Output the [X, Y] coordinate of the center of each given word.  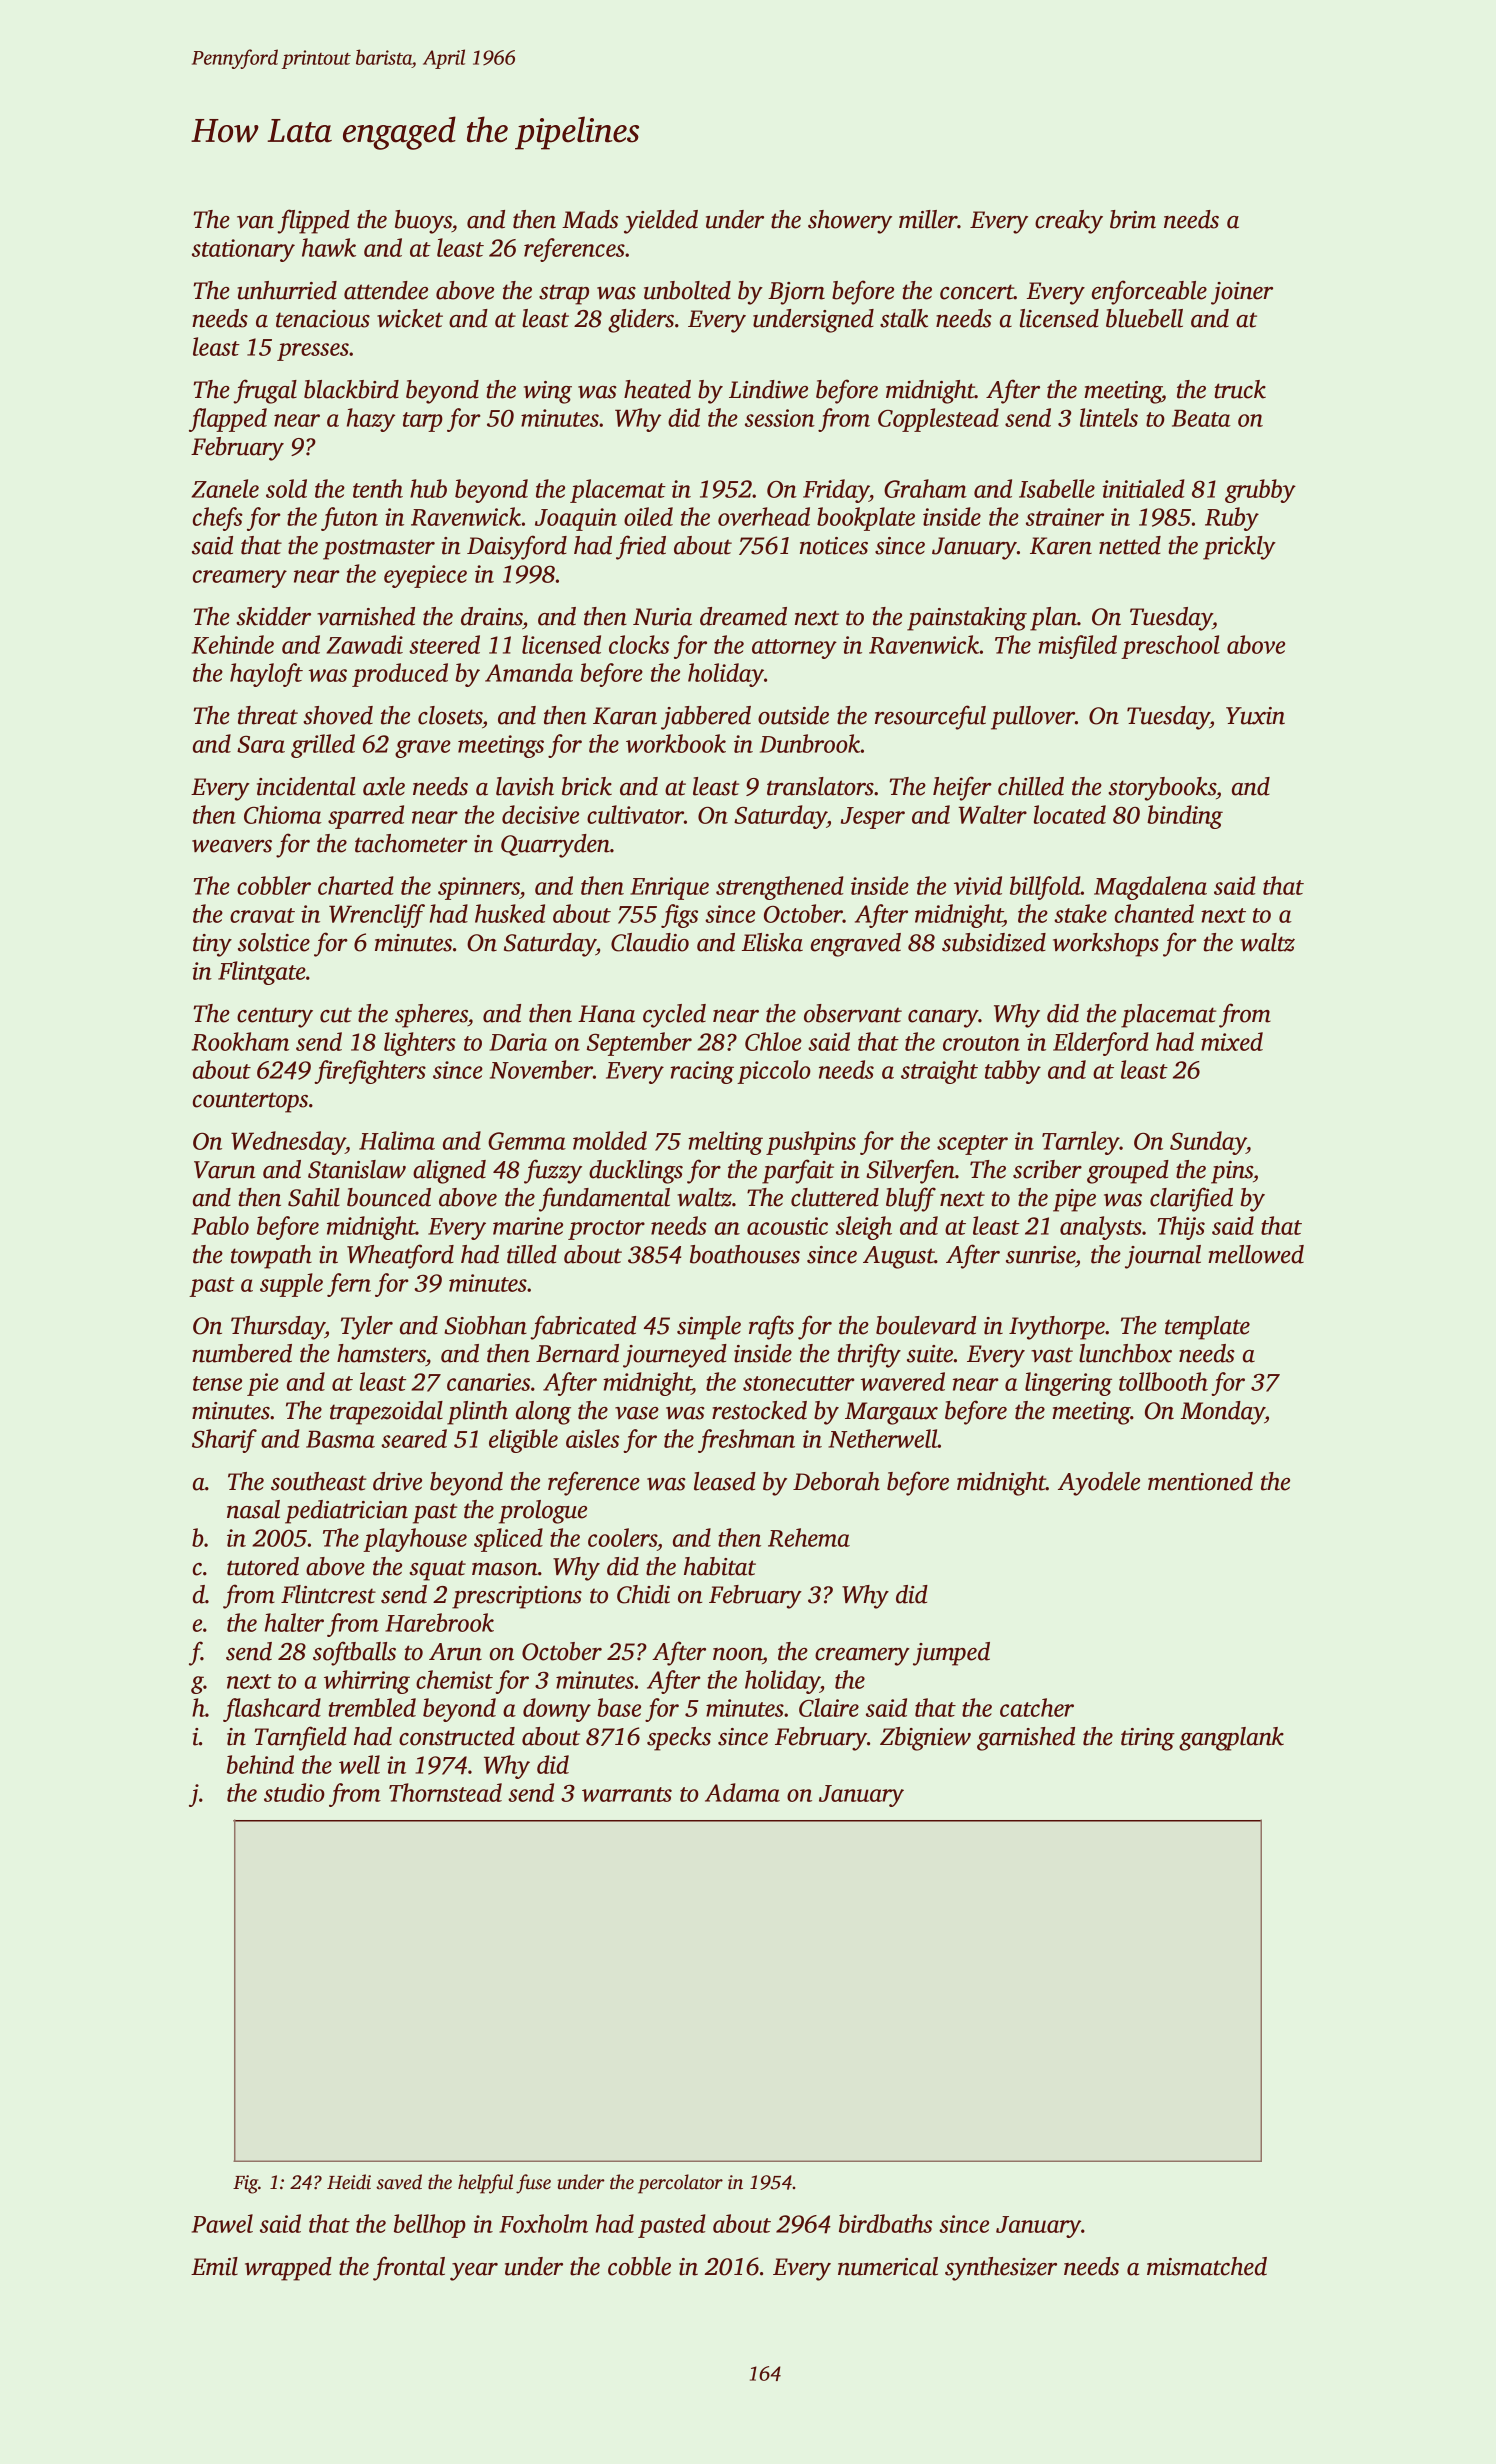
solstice [274, 942]
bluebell [1144, 318]
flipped [313, 221]
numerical [888, 2266]
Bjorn [796, 293]
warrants [627, 1794]
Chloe [773, 1041]
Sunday [1208, 1143]
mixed [1232, 1041]
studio [294, 1792]
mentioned [1200, 1481]
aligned [449, 1172]
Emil [214, 2266]
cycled [674, 1016]
